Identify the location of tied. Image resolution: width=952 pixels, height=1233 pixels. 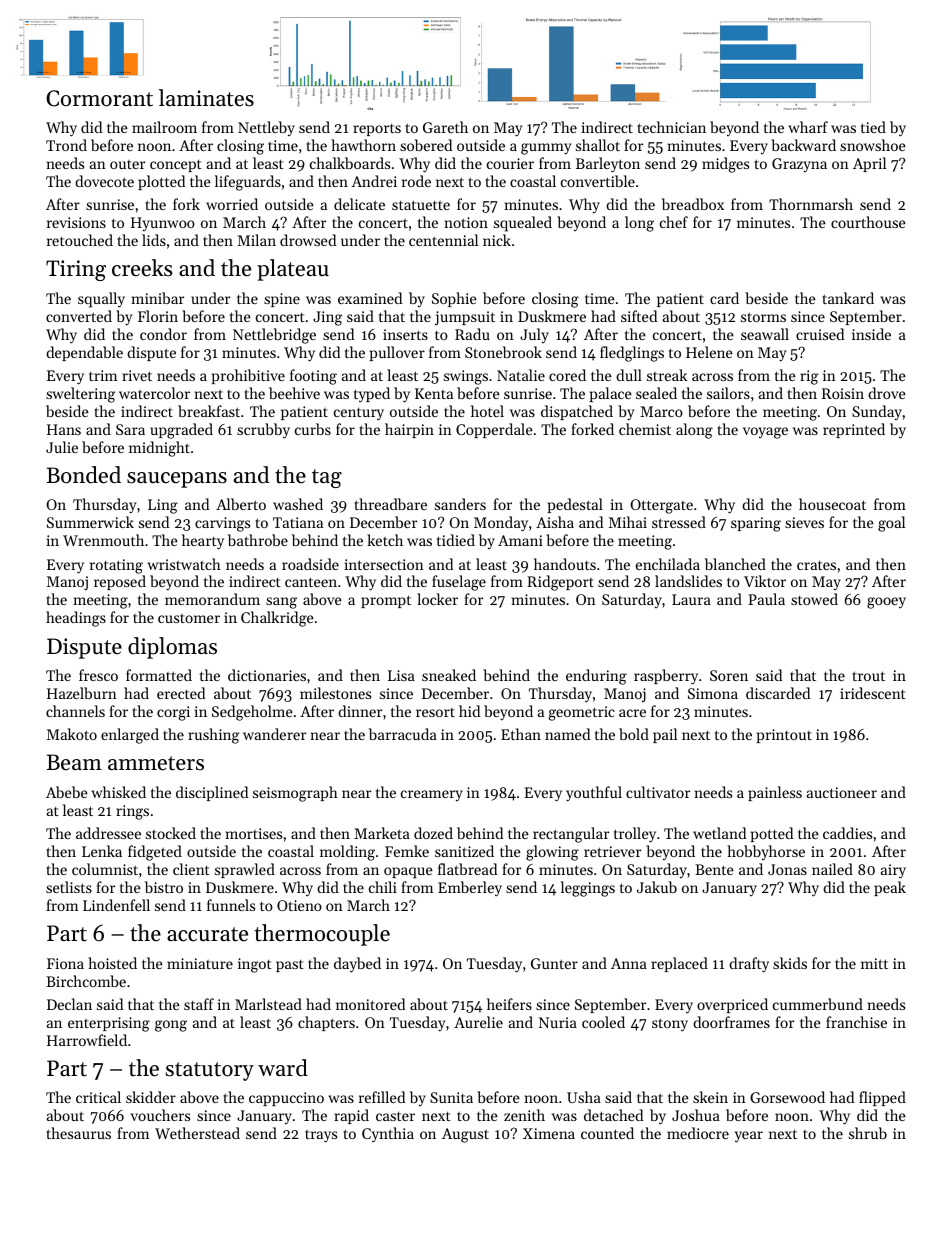
(873, 127).
